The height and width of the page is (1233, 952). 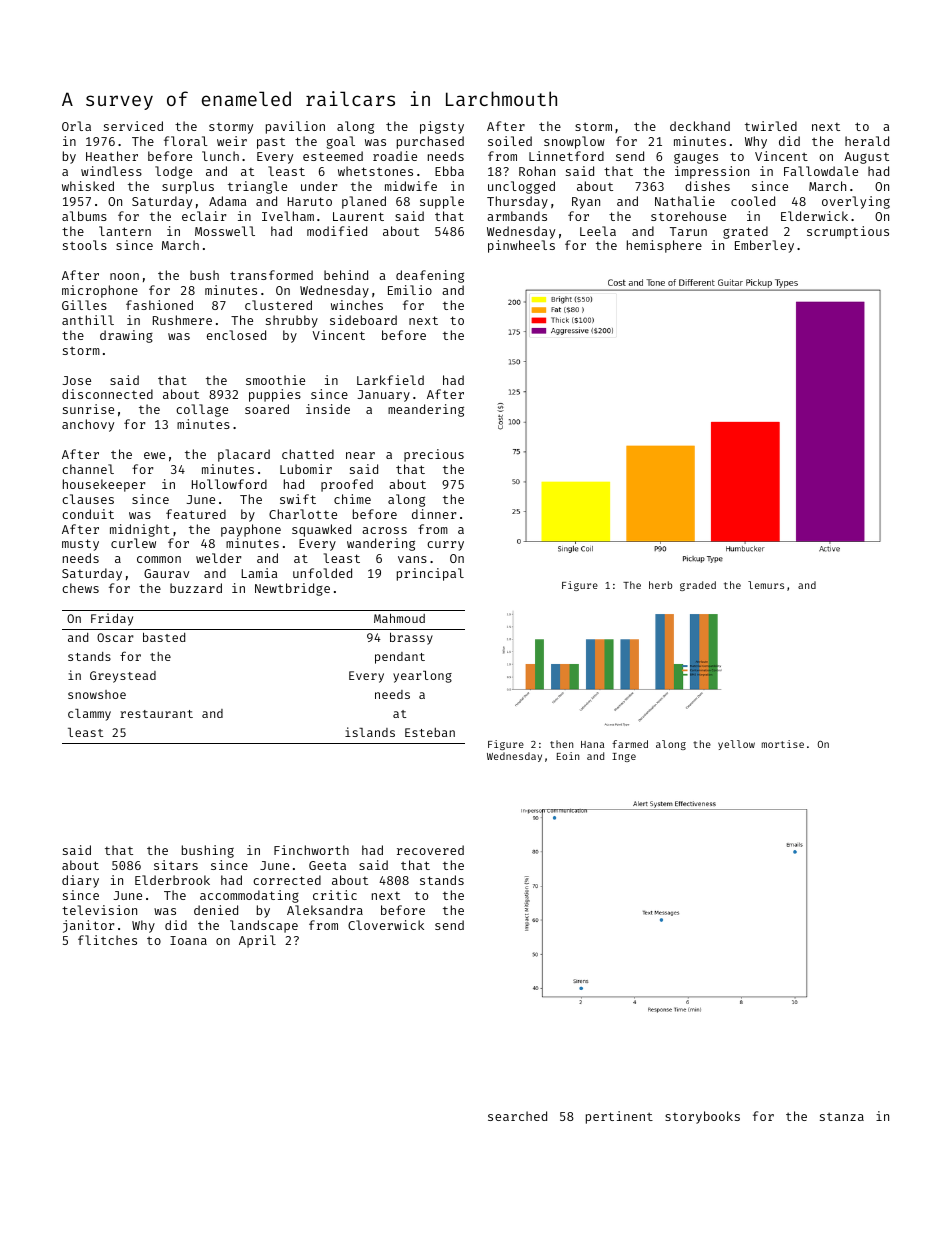 What do you see at coordinates (76, 126) in the page?
I see `Orla` at bounding box center [76, 126].
